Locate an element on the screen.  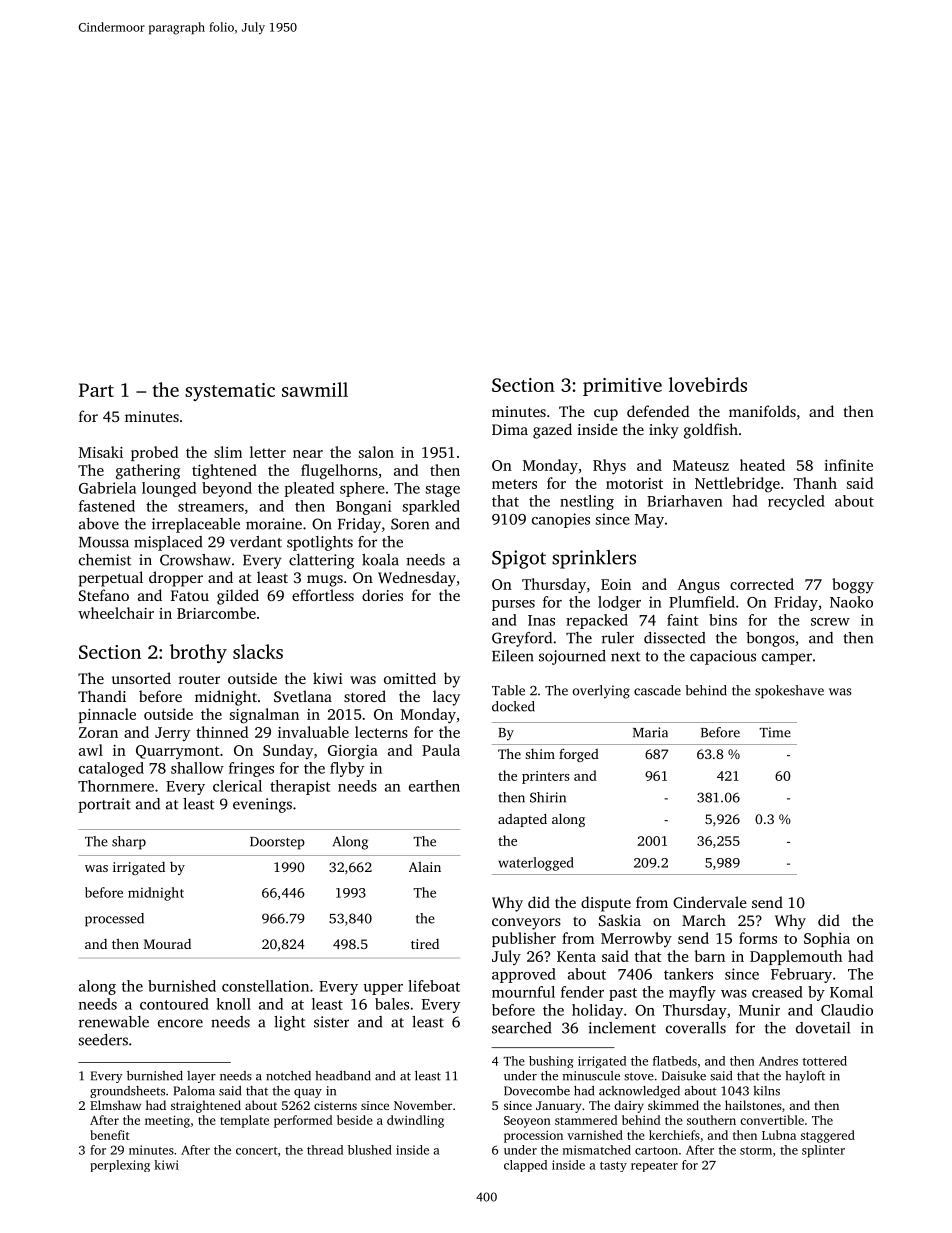
gazed is located at coordinates (552, 431).
